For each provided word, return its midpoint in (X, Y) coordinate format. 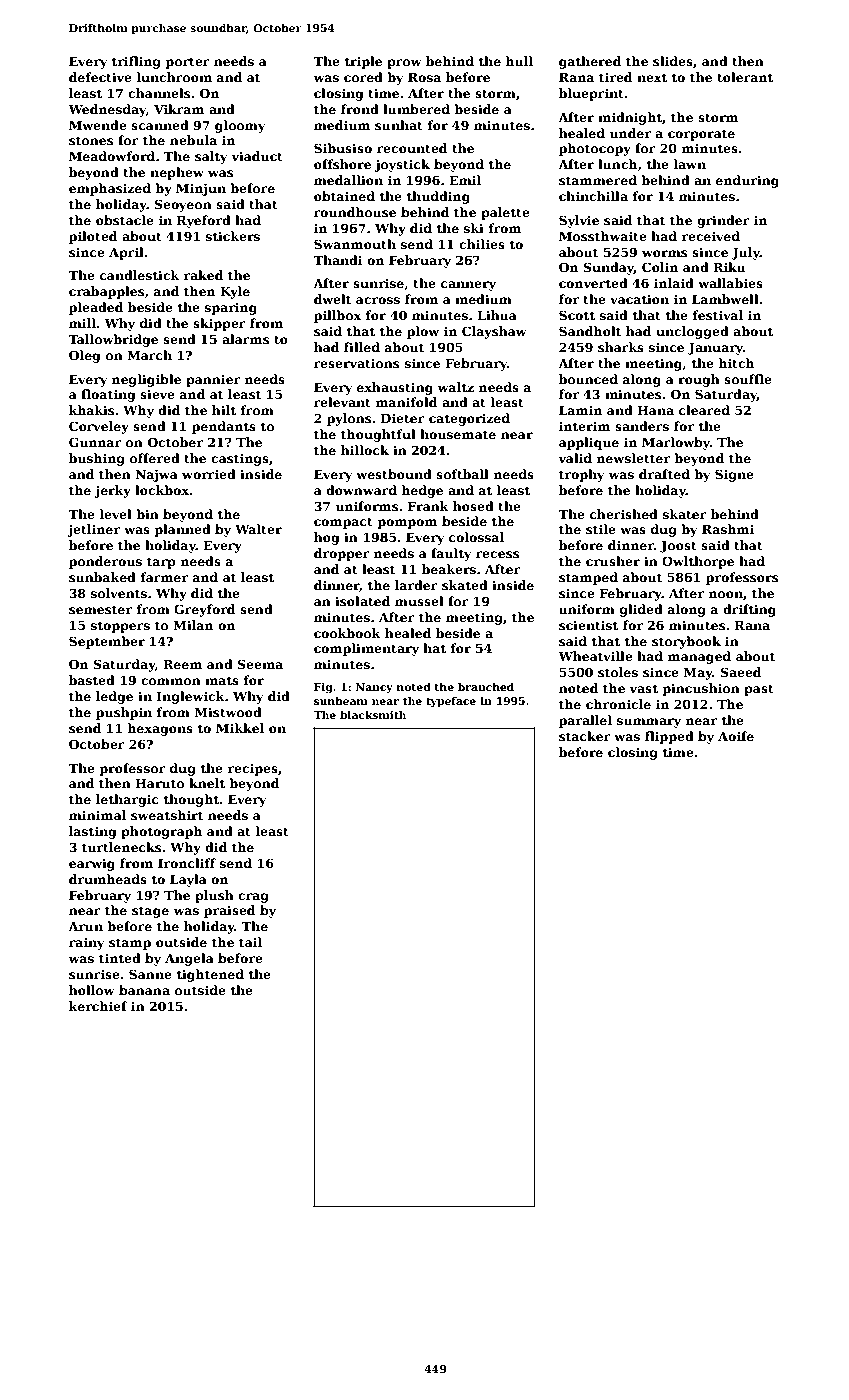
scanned (160, 125)
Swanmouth (355, 244)
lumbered (416, 109)
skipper (219, 324)
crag (253, 898)
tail (250, 942)
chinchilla (593, 196)
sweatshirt (167, 815)
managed (699, 657)
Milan (193, 625)
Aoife (736, 736)
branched (486, 686)
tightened (210, 975)
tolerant (745, 77)
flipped (669, 737)
